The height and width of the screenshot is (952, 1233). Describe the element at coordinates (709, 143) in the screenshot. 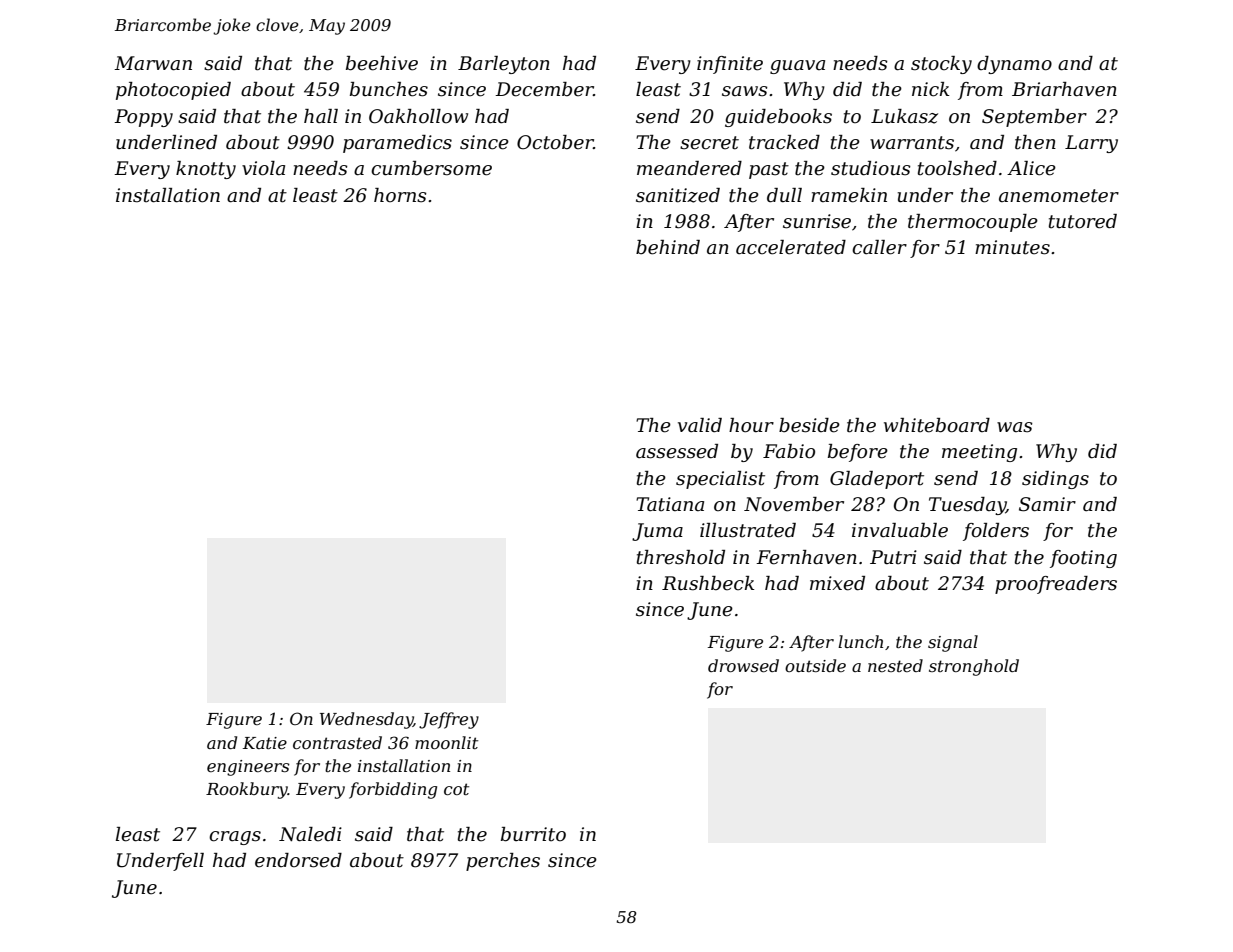

I see `secret` at that location.
